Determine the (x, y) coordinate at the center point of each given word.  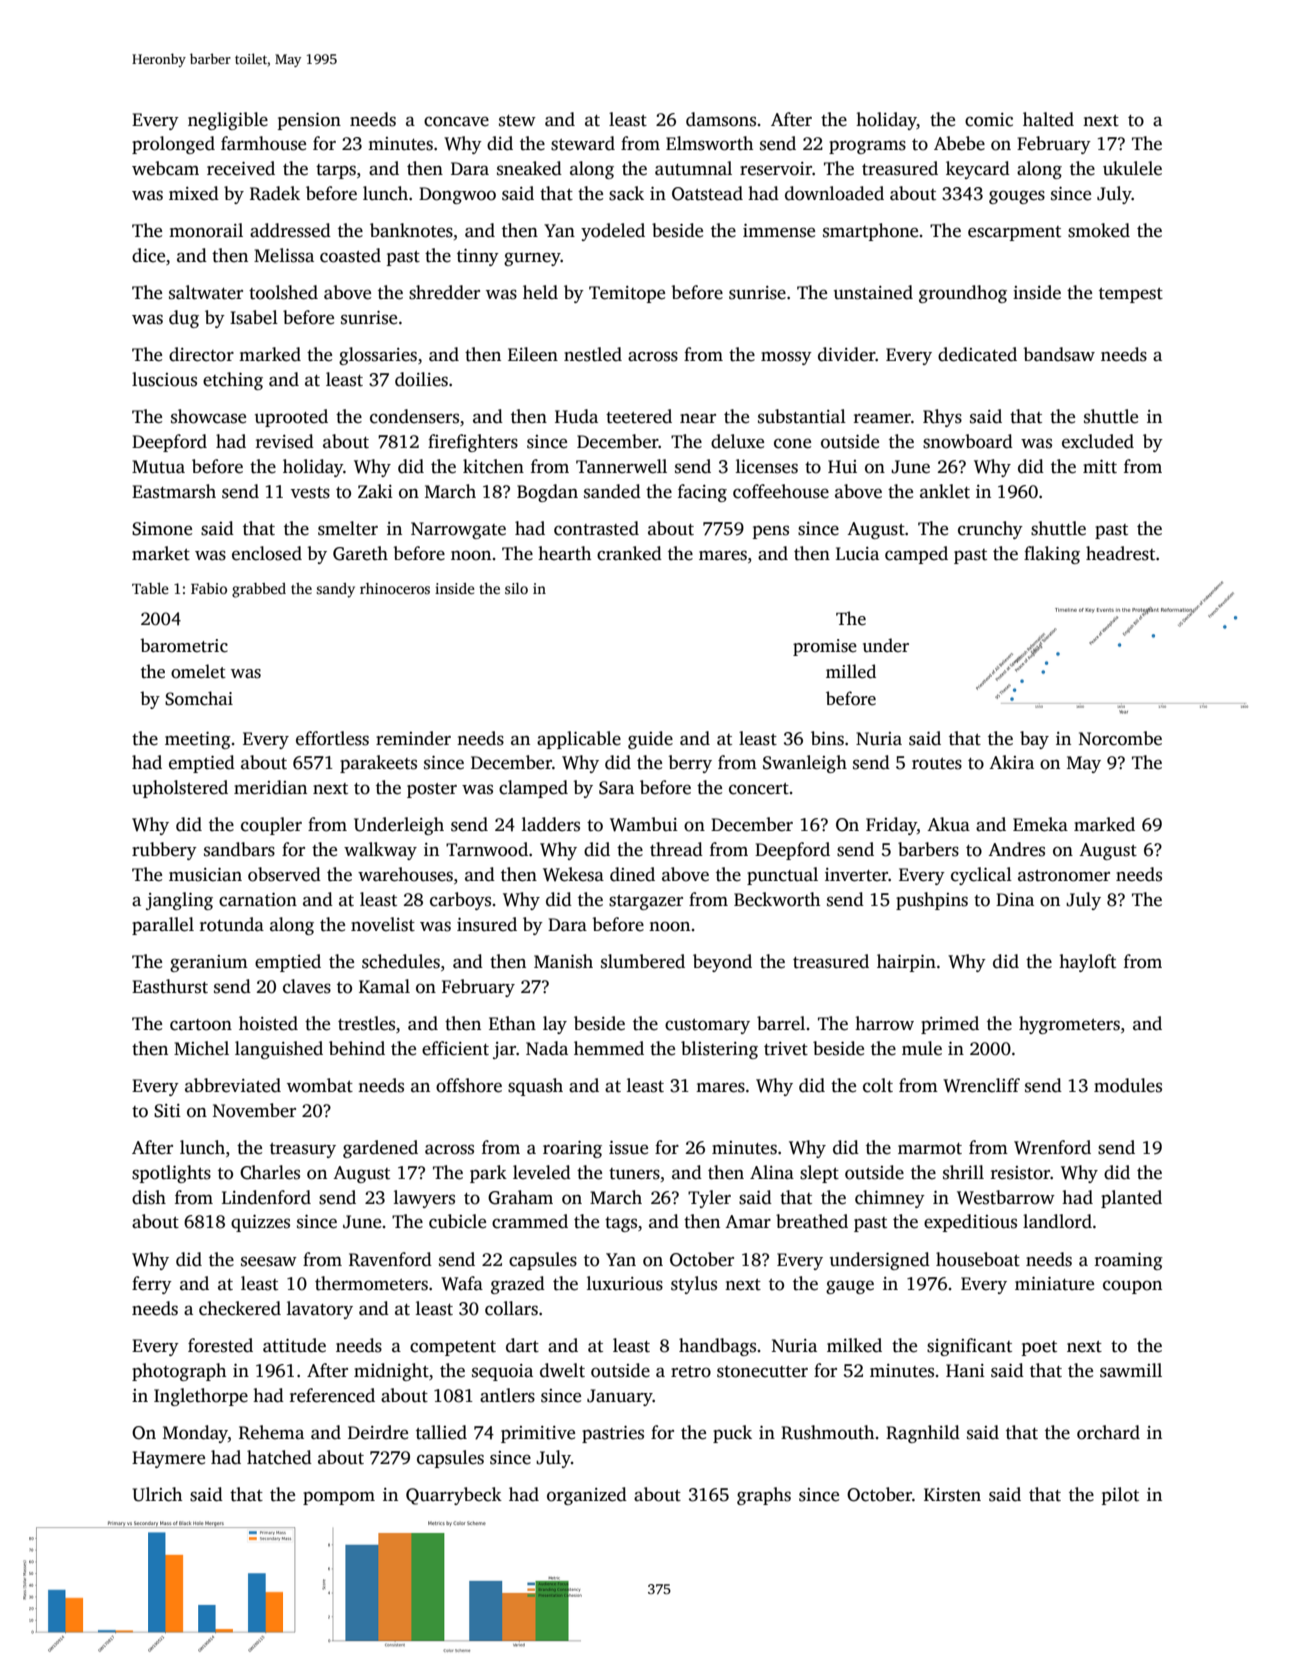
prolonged (173, 145)
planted (1131, 1199)
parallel (163, 926)
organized (587, 1496)
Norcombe (1120, 738)
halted (1048, 119)
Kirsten (952, 1495)
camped (916, 555)
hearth (564, 553)
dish (149, 1197)
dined (632, 874)
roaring (572, 1149)
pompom (339, 1498)
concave (456, 121)
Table (150, 588)
